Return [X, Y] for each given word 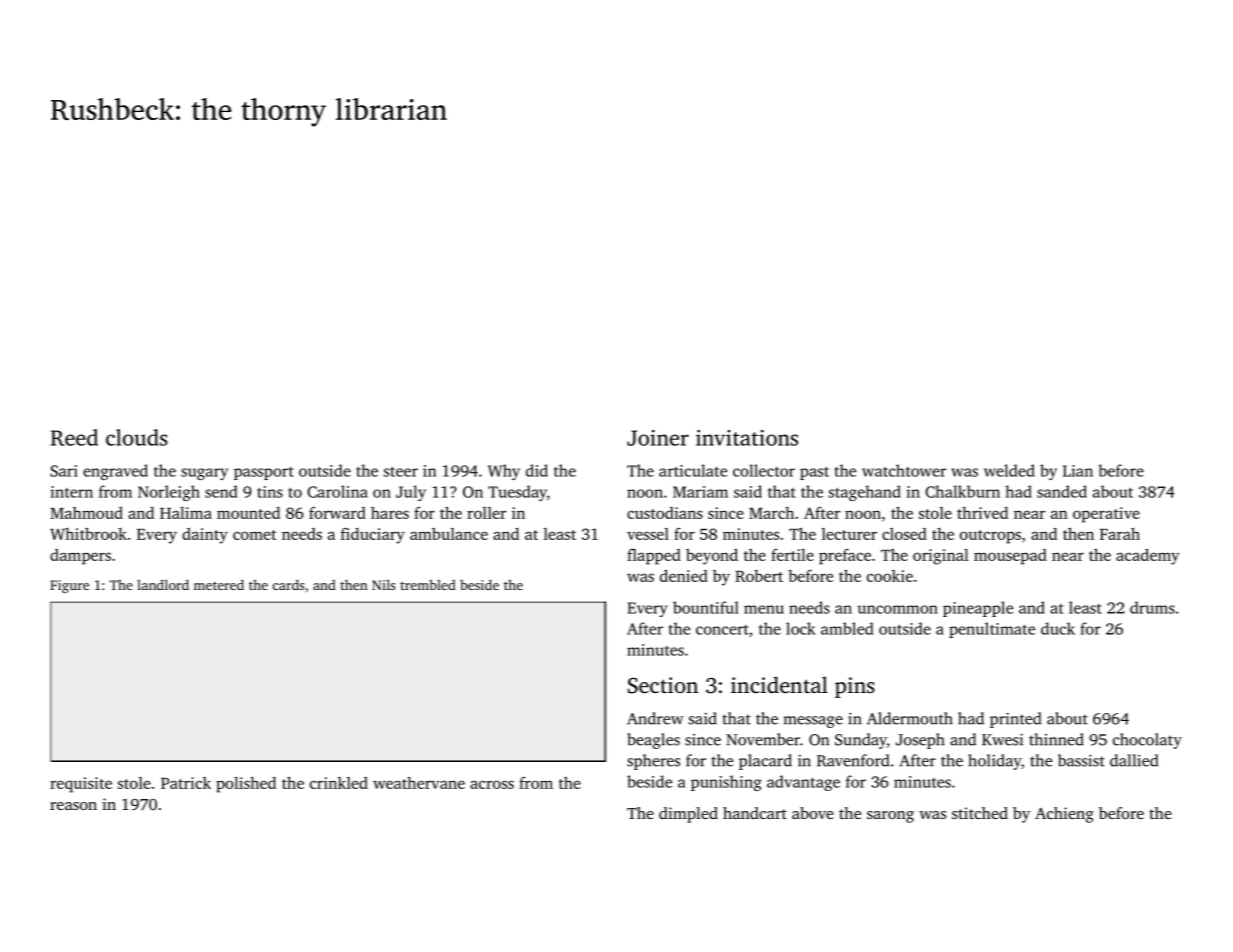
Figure [69, 586]
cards [289, 584]
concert [722, 630]
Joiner [658, 438]
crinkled [339, 783]
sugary [204, 474]
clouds [137, 437]
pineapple [978, 609]
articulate [693, 470]
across [492, 784]
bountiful [706, 607]
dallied [1134, 760]
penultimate [992, 630]
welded [1009, 470]
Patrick [186, 783]
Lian [1078, 471]
